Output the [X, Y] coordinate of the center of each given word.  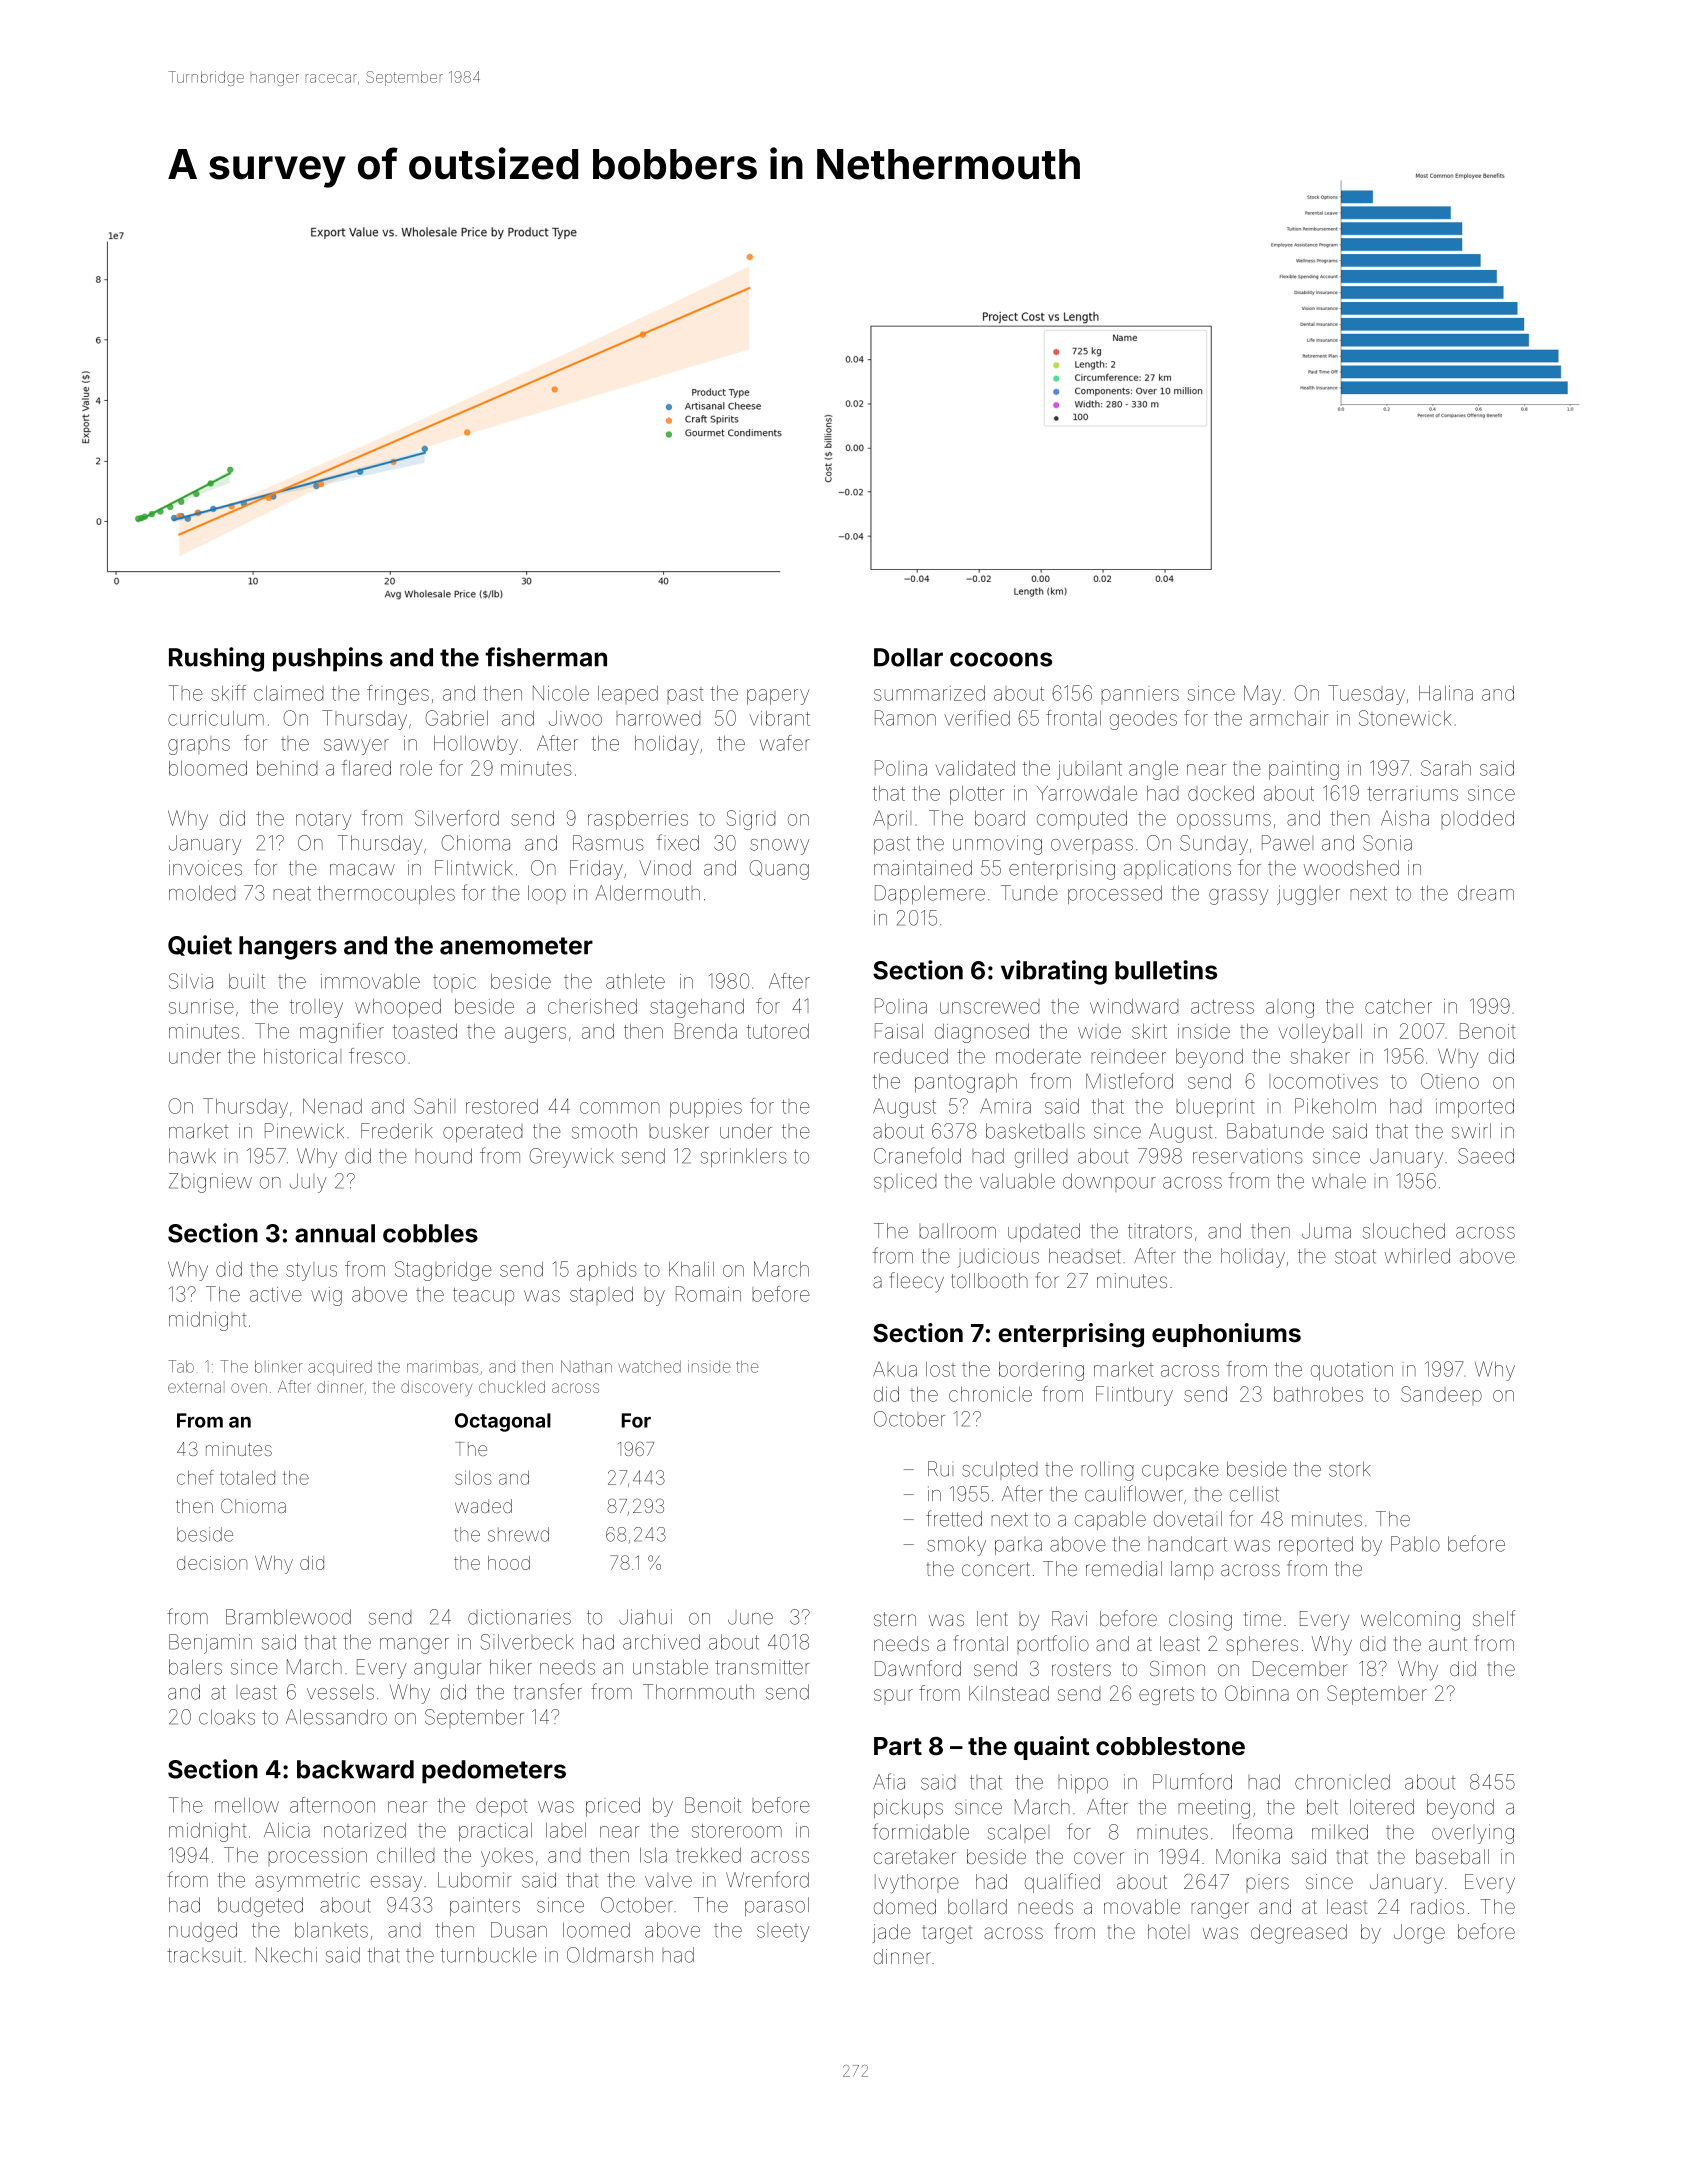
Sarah [1446, 768]
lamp [1192, 1570]
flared [366, 768]
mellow [247, 1805]
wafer [785, 743]
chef [195, 1477]
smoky [956, 1546]
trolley [316, 1008]
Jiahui [645, 1617]
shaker [1320, 1056]
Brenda [706, 1031]
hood [509, 1563]
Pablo [1415, 1544]
